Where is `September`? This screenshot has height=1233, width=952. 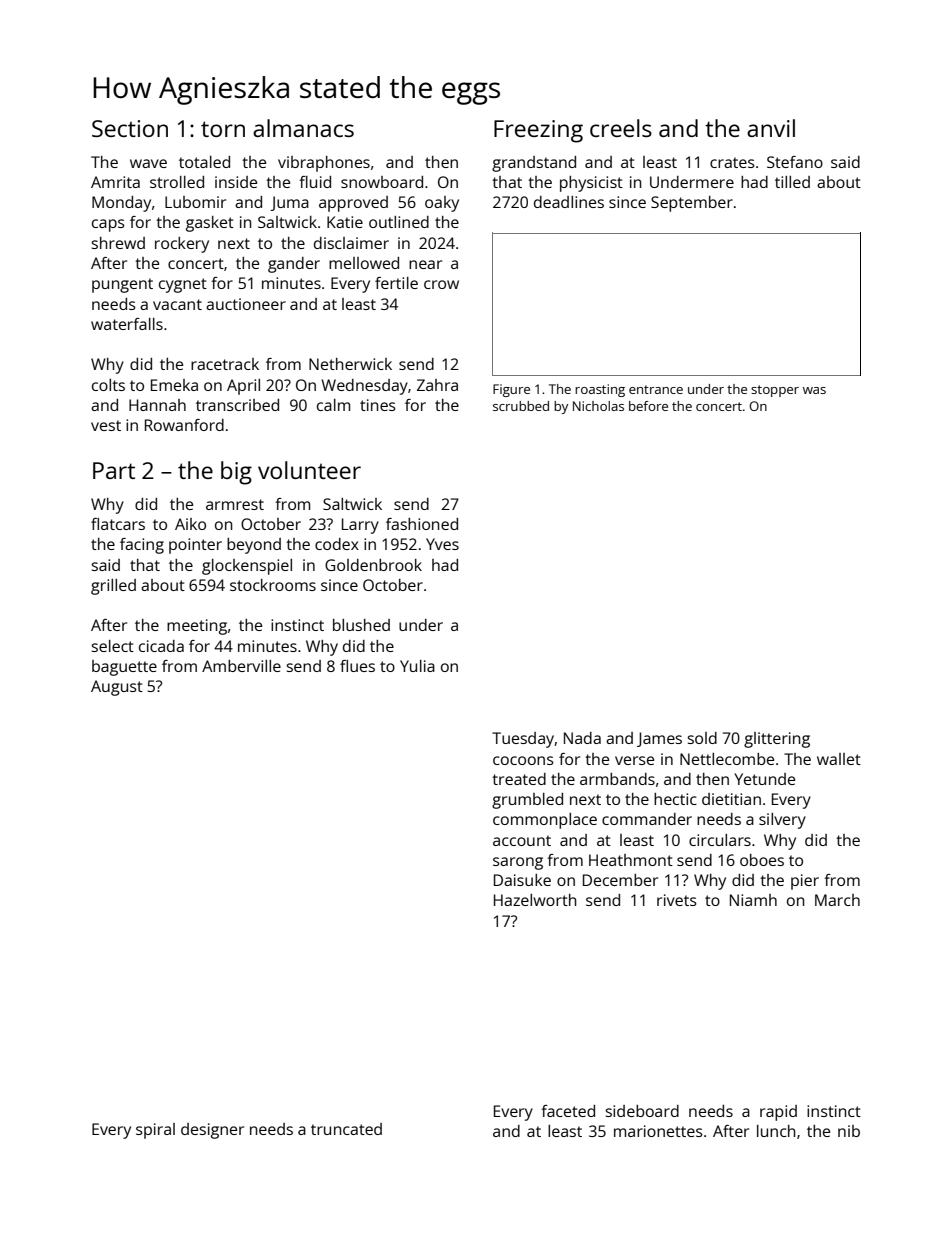
September is located at coordinates (692, 204).
